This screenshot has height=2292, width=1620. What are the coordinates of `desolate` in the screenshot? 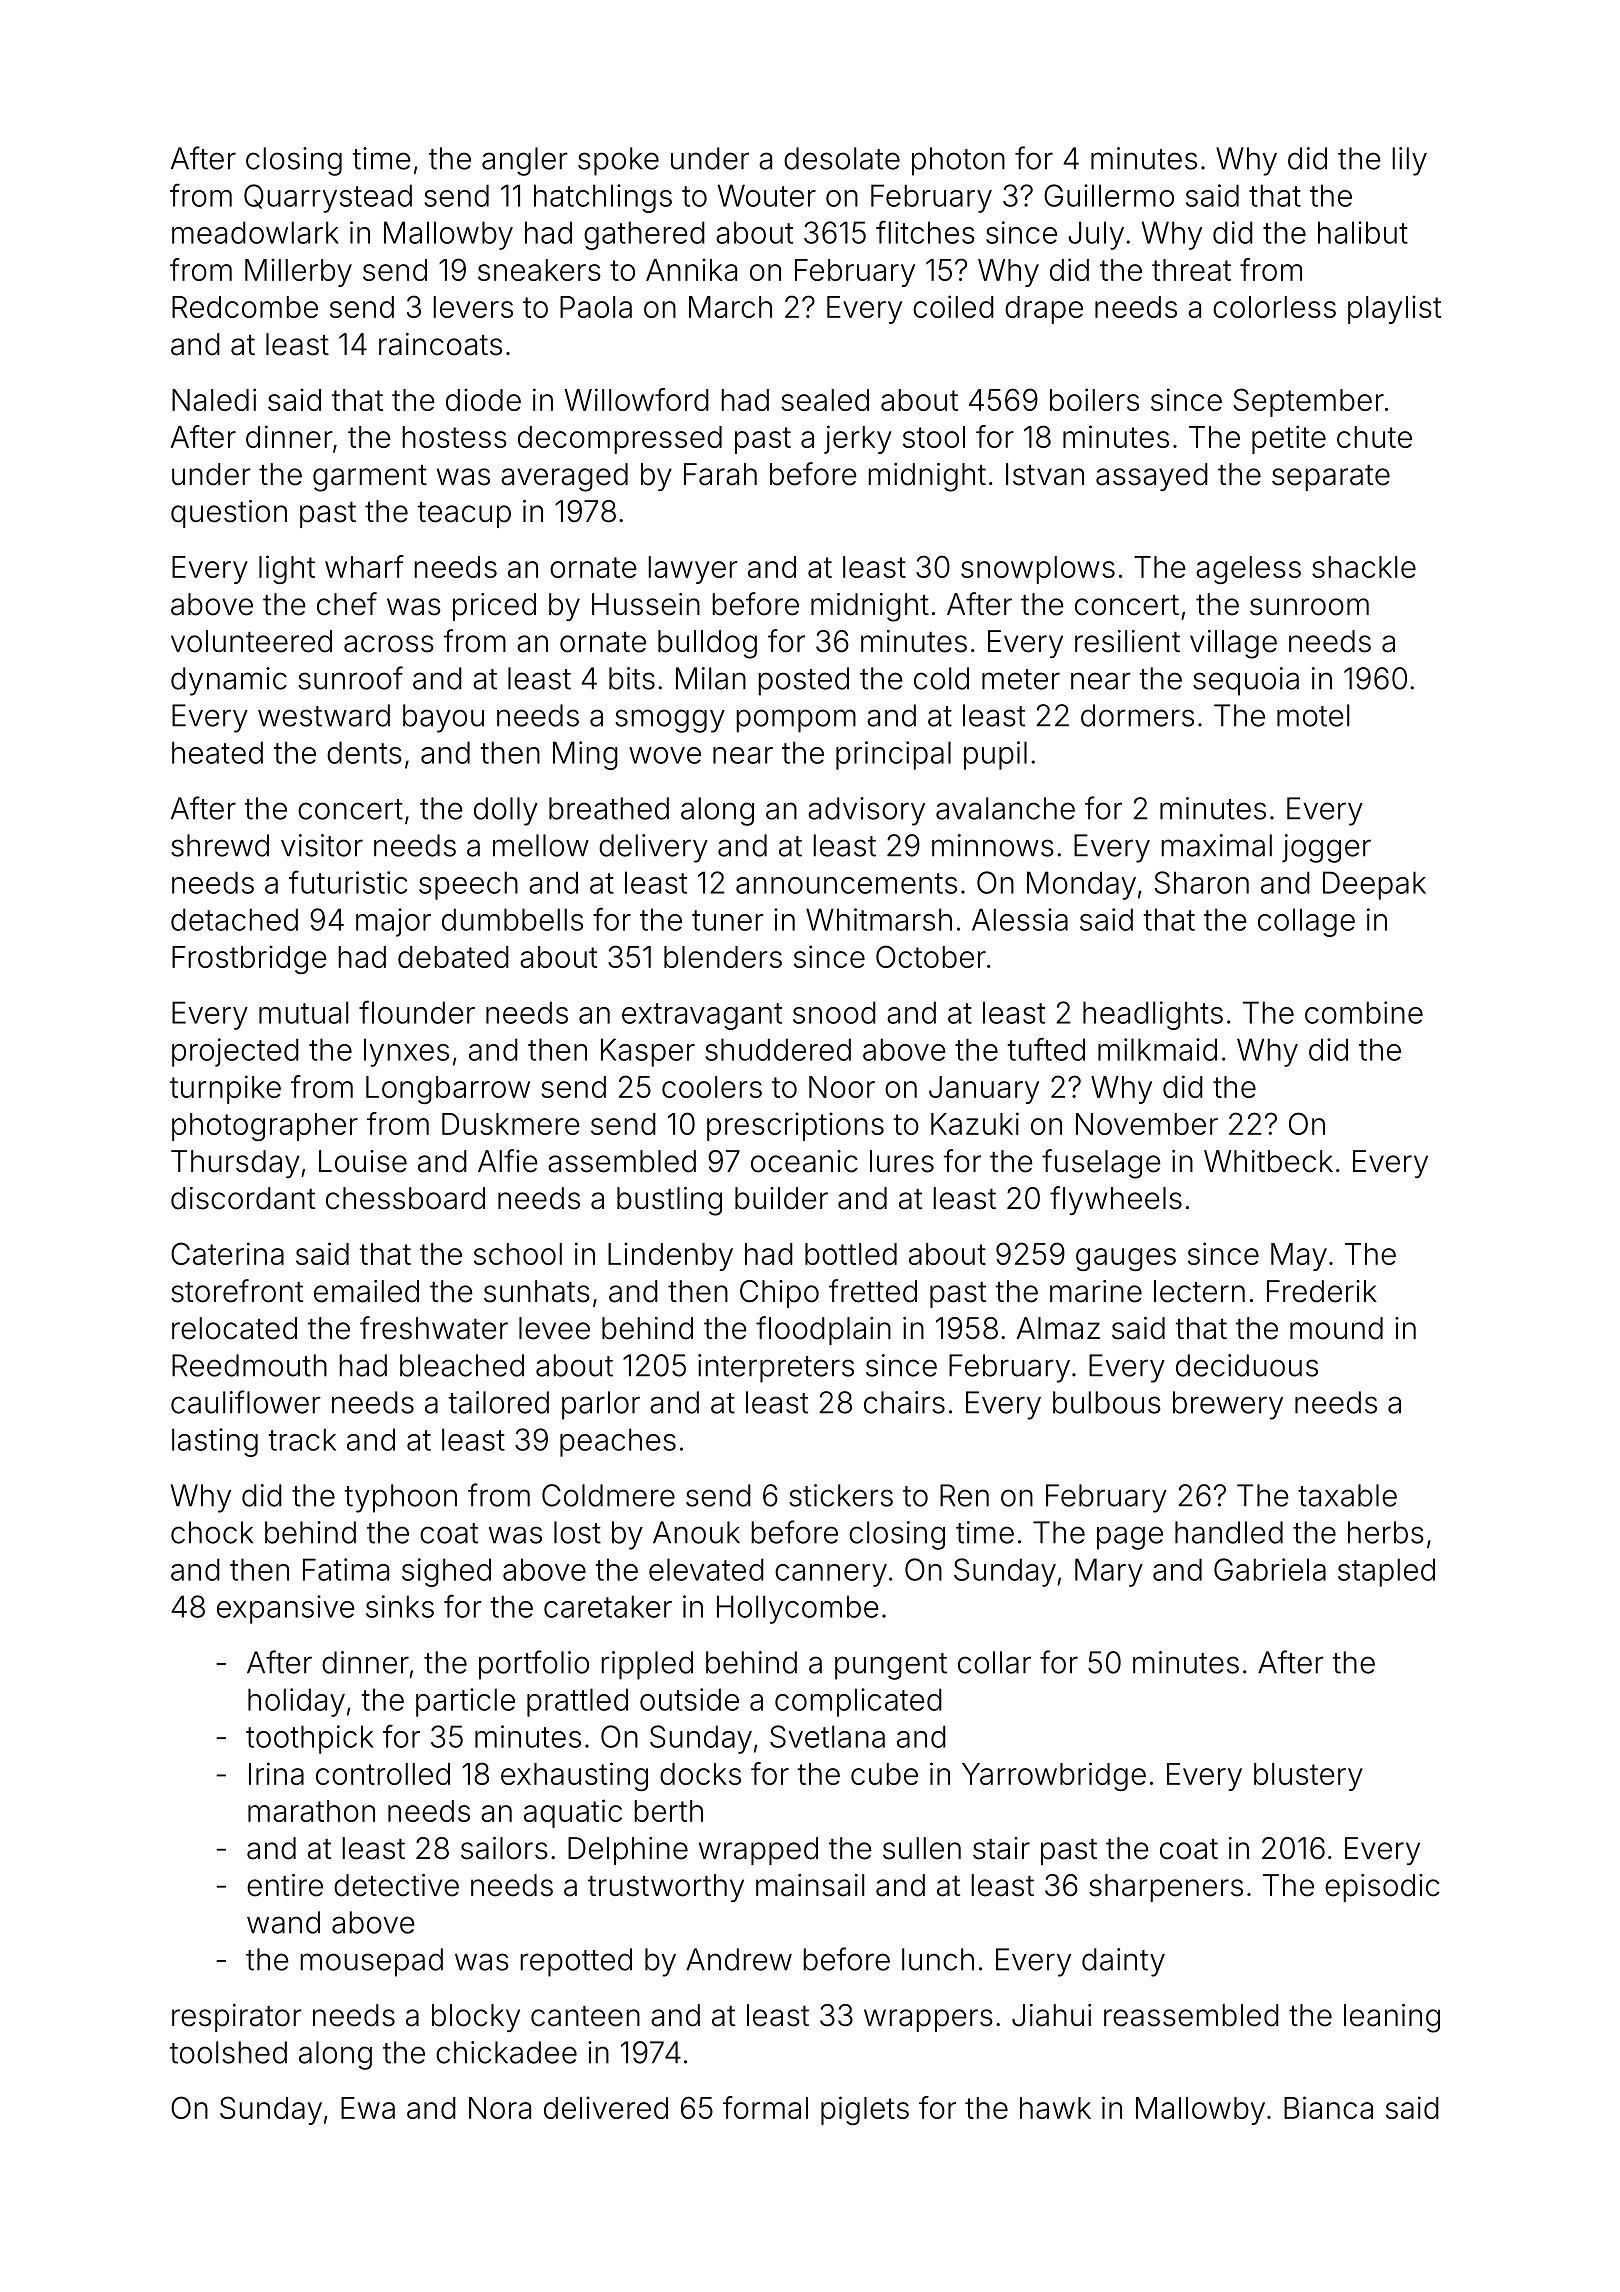 It's located at (842, 158).
